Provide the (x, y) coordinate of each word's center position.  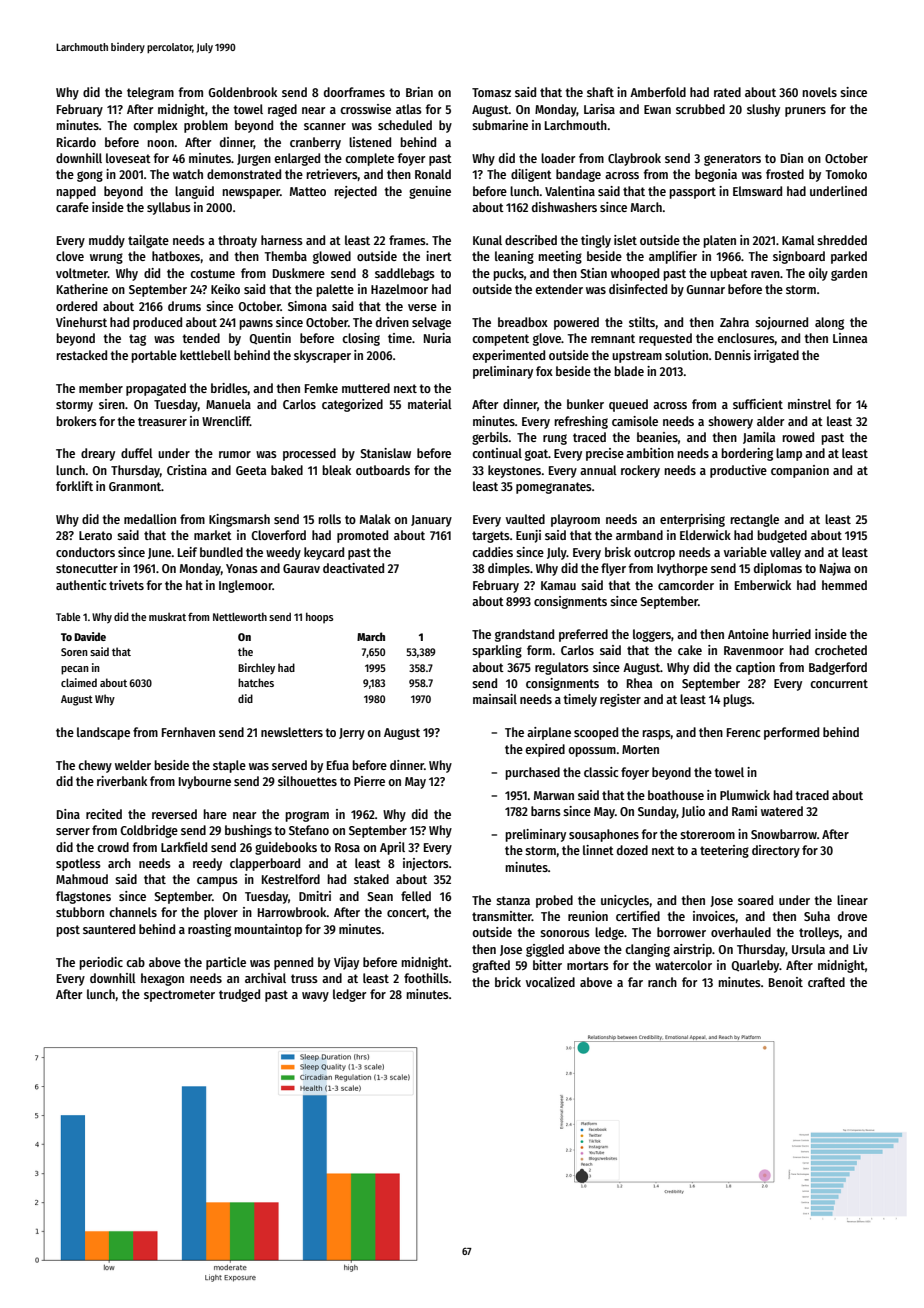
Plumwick (745, 795)
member (101, 388)
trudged (239, 995)
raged (282, 110)
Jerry (352, 734)
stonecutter (87, 568)
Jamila (759, 438)
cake (690, 650)
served (289, 765)
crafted (826, 982)
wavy (315, 997)
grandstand (524, 635)
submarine (500, 125)
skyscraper (322, 356)
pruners (805, 112)
